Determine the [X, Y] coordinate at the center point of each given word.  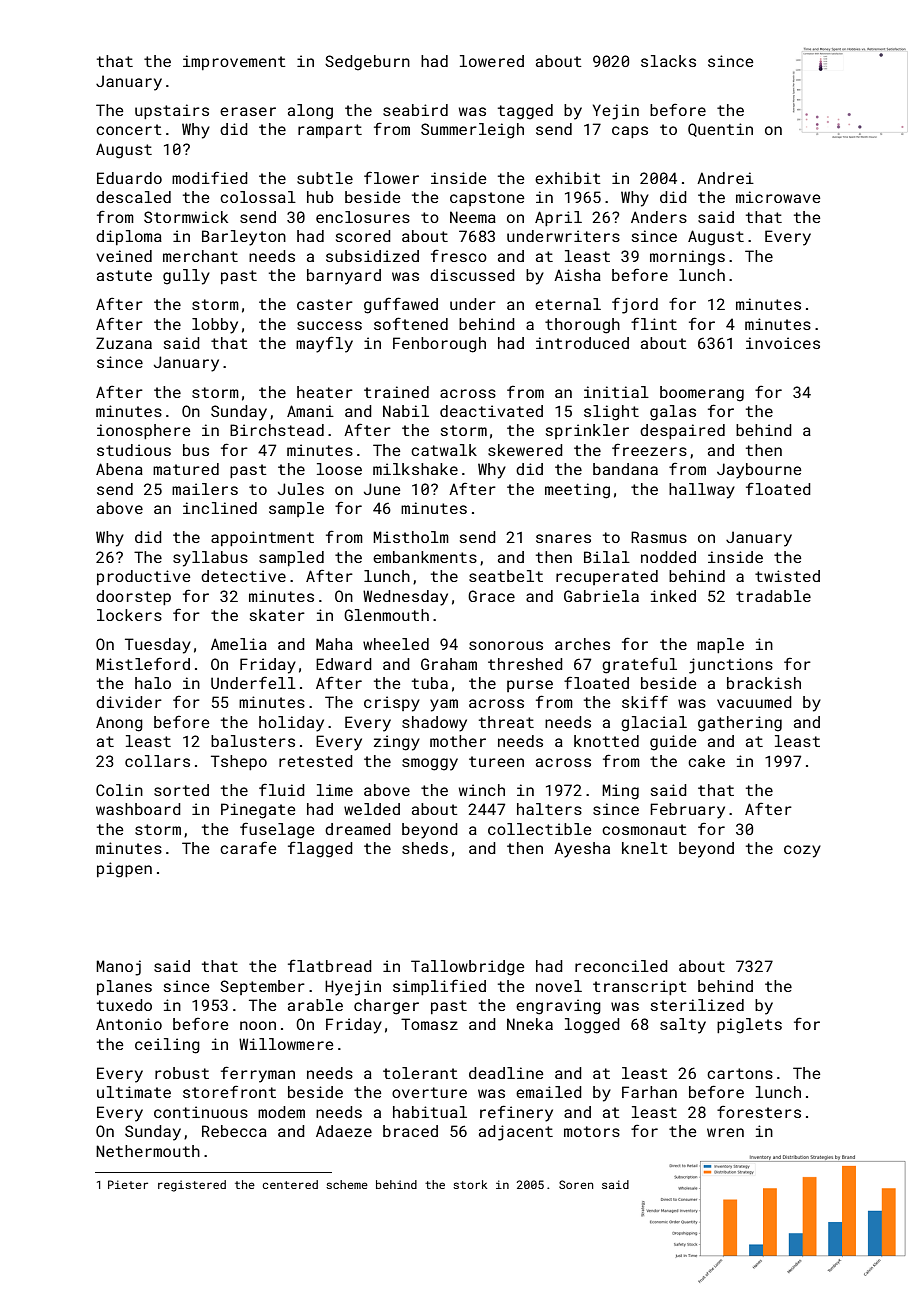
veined [124, 256]
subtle [325, 178]
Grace [491, 596]
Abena [119, 469]
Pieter [128, 1184]
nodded [668, 557]
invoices [783, 343]
